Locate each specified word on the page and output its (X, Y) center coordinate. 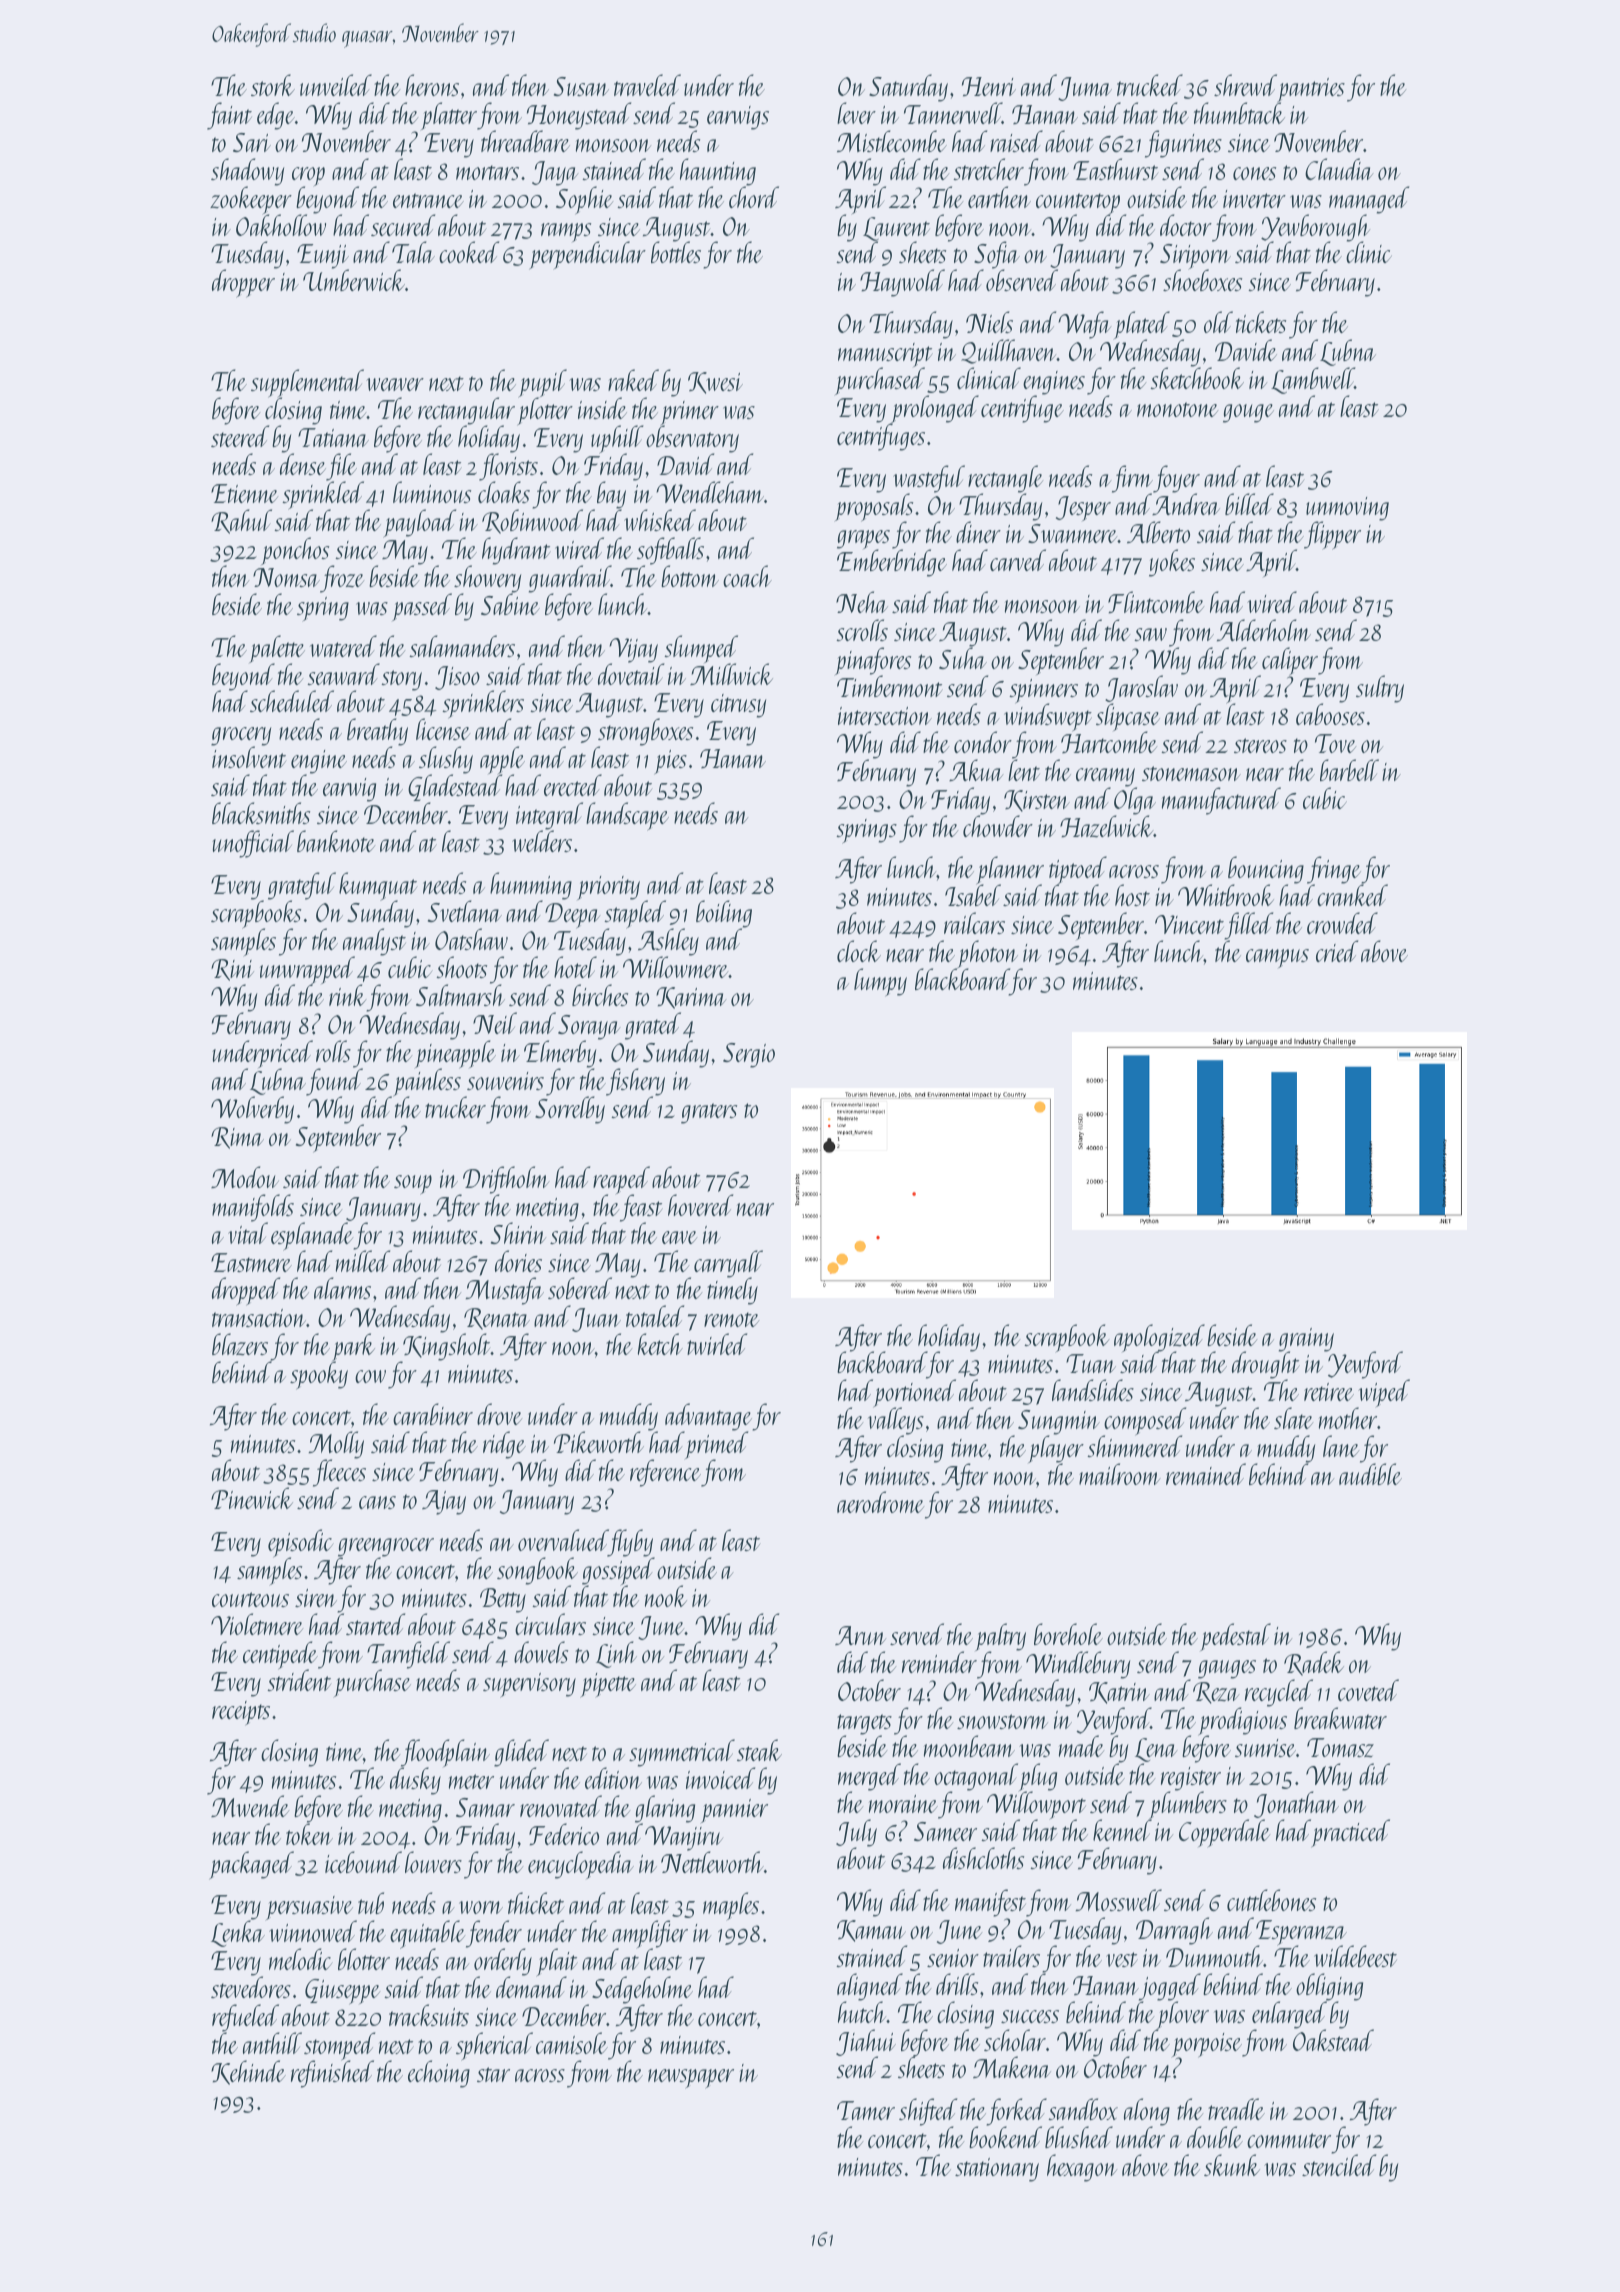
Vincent (1189, 924)
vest (1122, 1959)
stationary (997, 2170)
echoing (439, 2074)
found (334, 1082)
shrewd (1245, 85)
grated (653, 1026)
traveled (647, 85)
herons (432, 85)
